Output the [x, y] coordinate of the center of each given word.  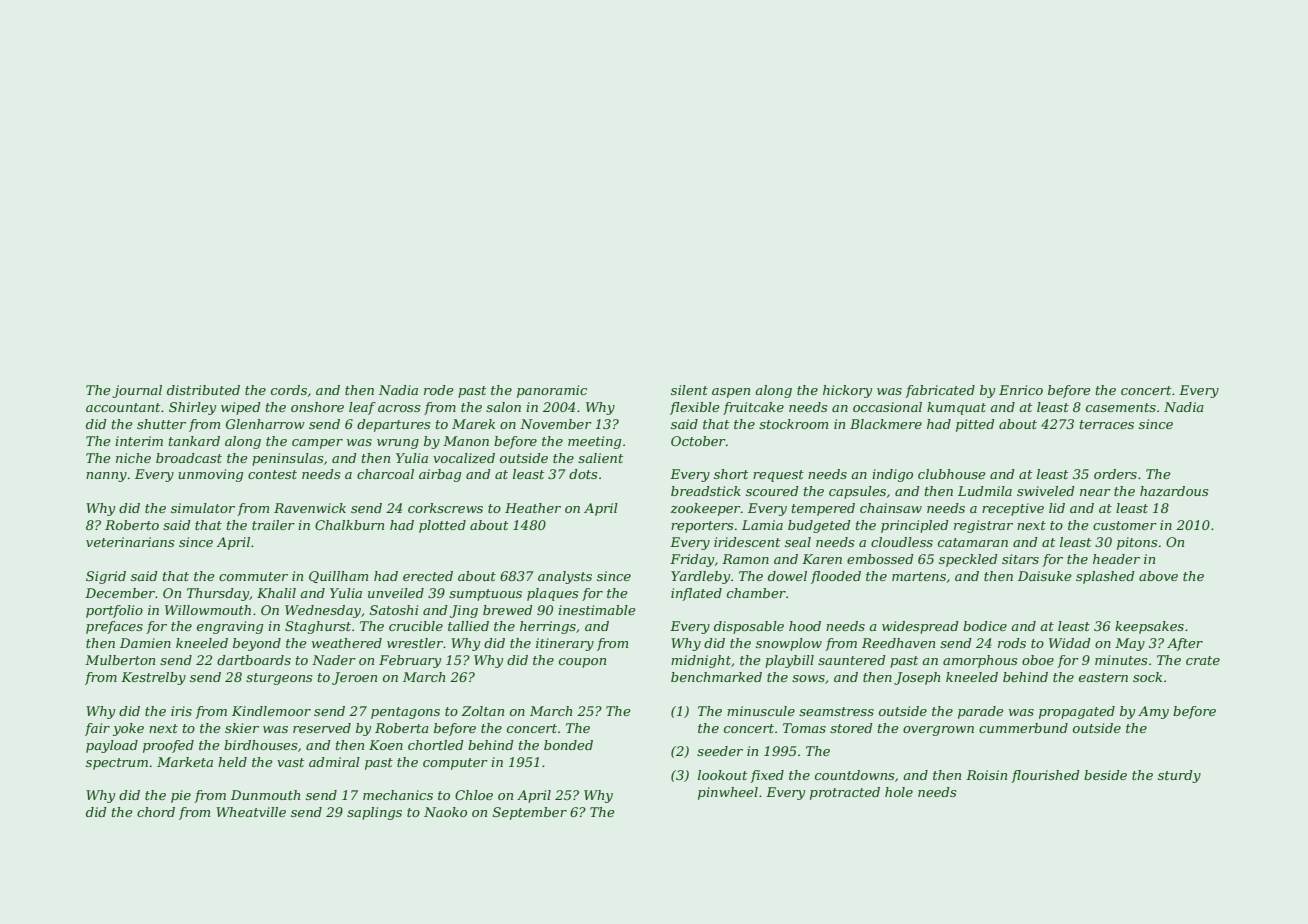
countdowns [854, 775]
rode [439, 390]
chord [156, 812]
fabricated [940, 391]
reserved [322, 728]
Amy [1153, 712]
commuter [253, 576]
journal [137, 391]
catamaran [973, 542]
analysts [565, 577]
